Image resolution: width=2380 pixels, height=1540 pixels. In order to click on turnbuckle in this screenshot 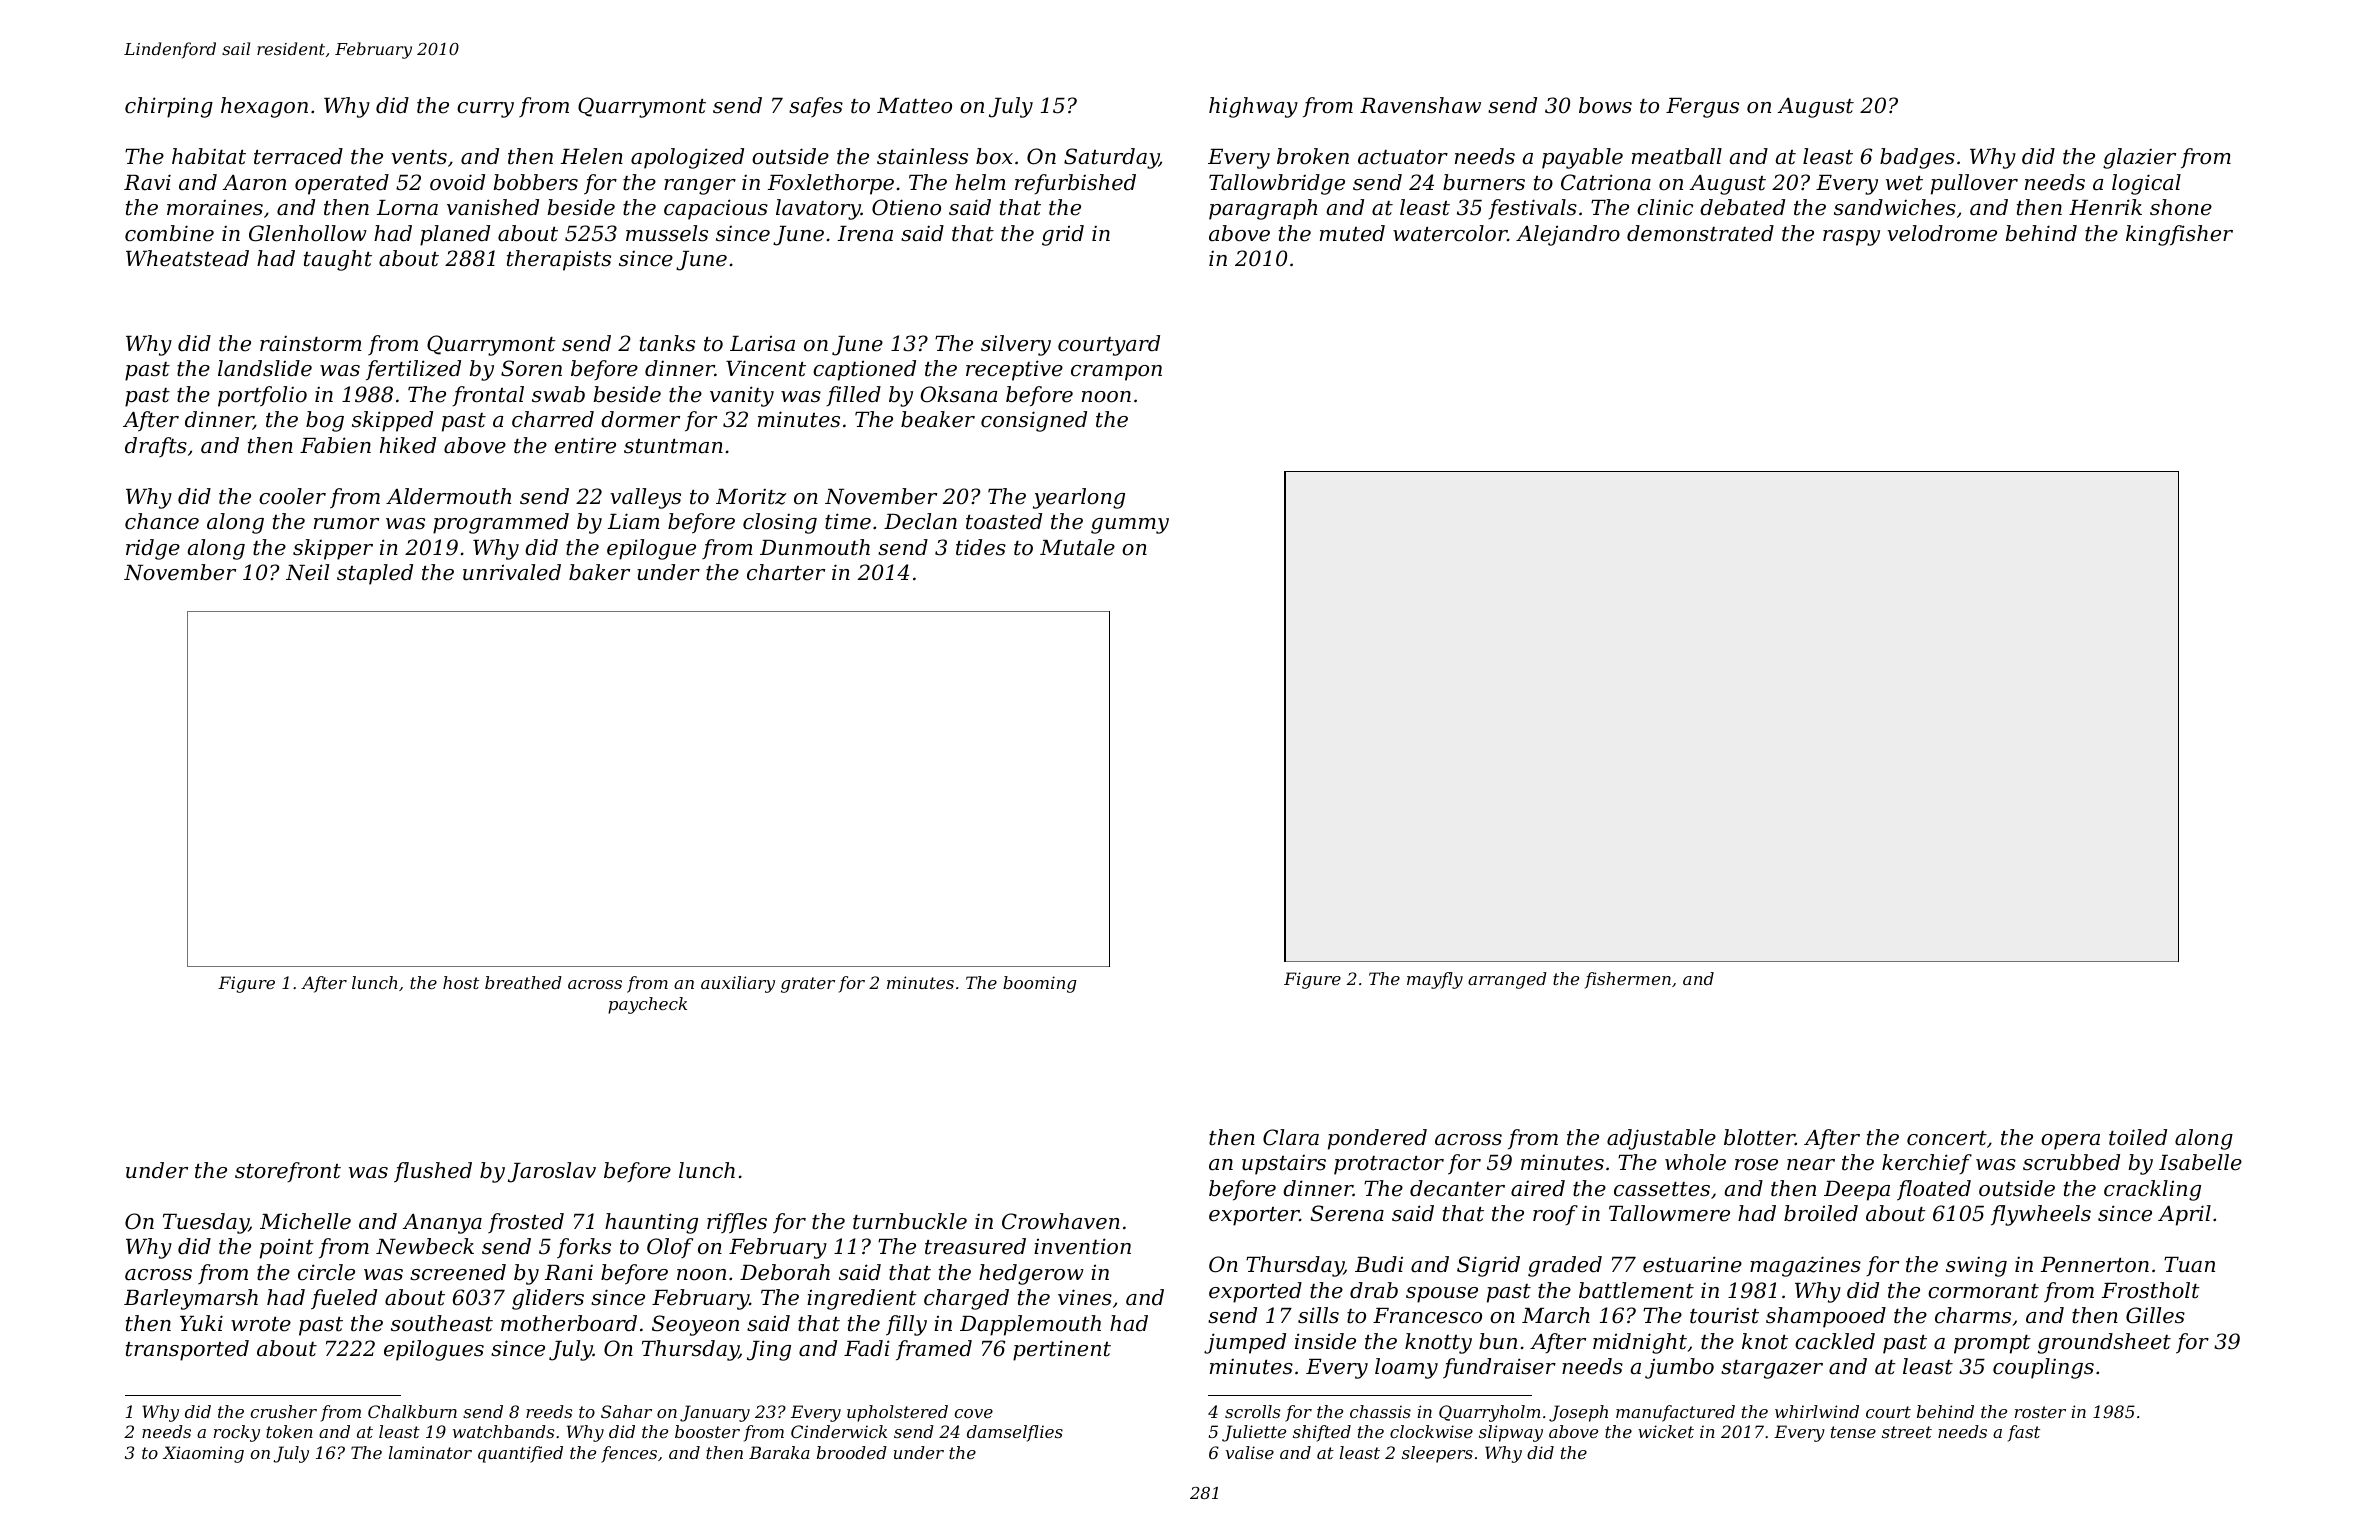, I will do `click(910, 1221)`.
